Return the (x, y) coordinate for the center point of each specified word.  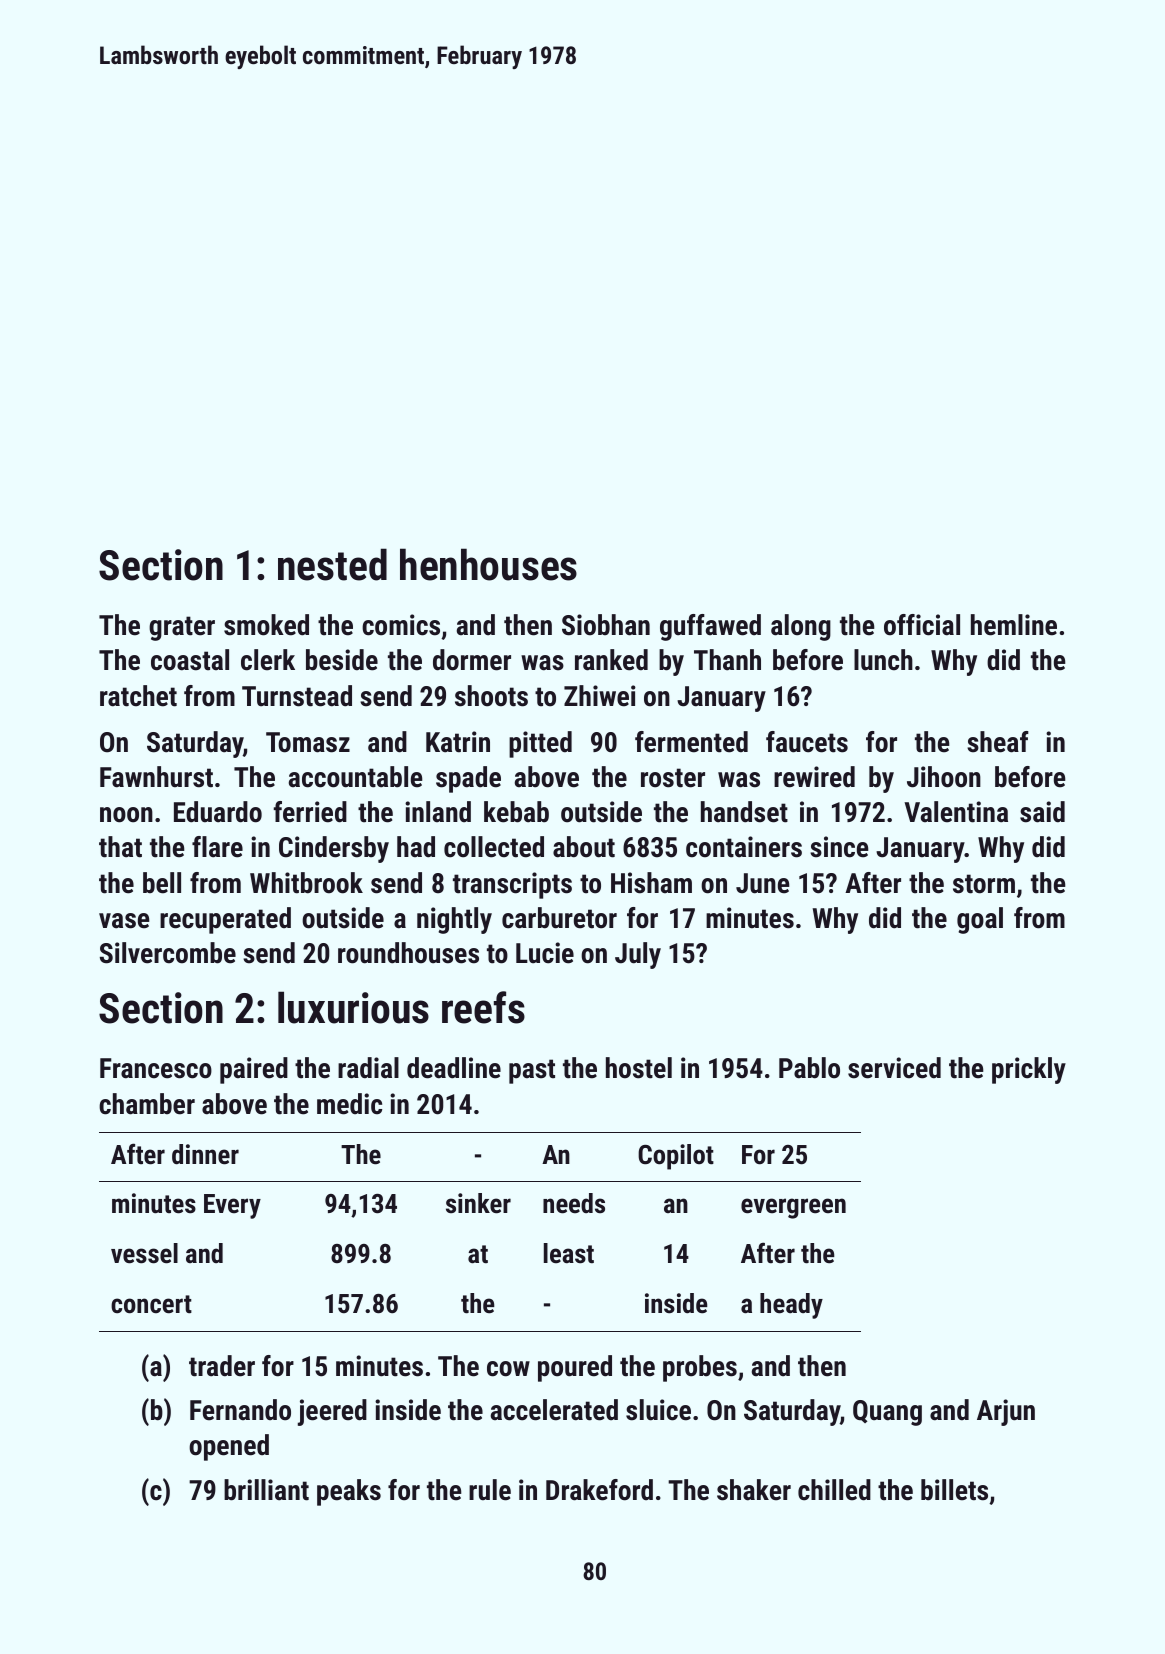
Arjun (1006, 1412)
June (763, 883)
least (569, 1253)
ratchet (138, 696)
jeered (332, 1412)
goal (980, 920)
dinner (205, 1154)
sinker (478, 1203)
